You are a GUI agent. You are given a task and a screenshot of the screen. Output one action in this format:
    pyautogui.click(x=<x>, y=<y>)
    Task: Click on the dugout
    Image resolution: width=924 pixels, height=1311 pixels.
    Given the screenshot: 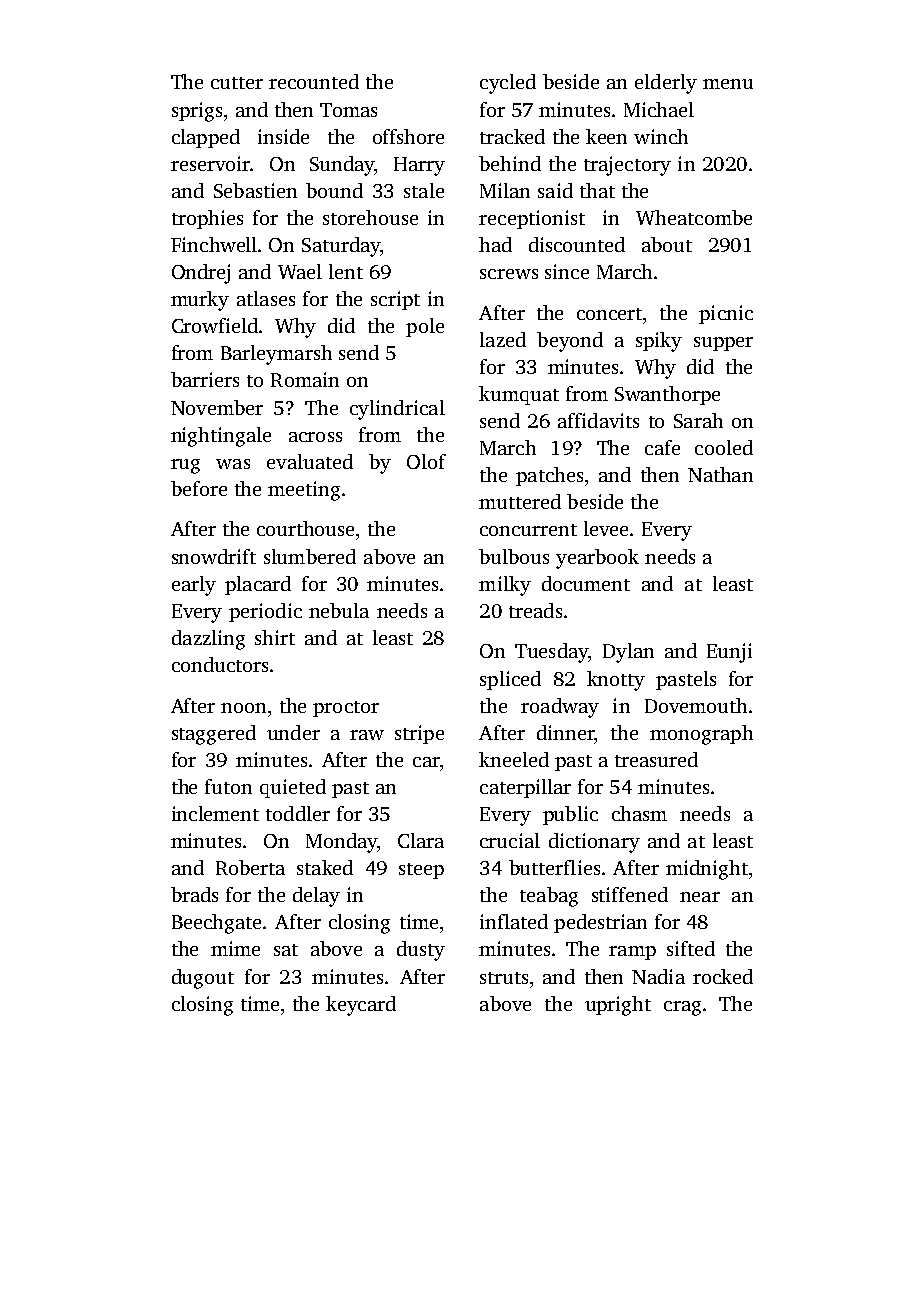 What is the action you would take?
    pyautogui.click(x=203, y=979)
